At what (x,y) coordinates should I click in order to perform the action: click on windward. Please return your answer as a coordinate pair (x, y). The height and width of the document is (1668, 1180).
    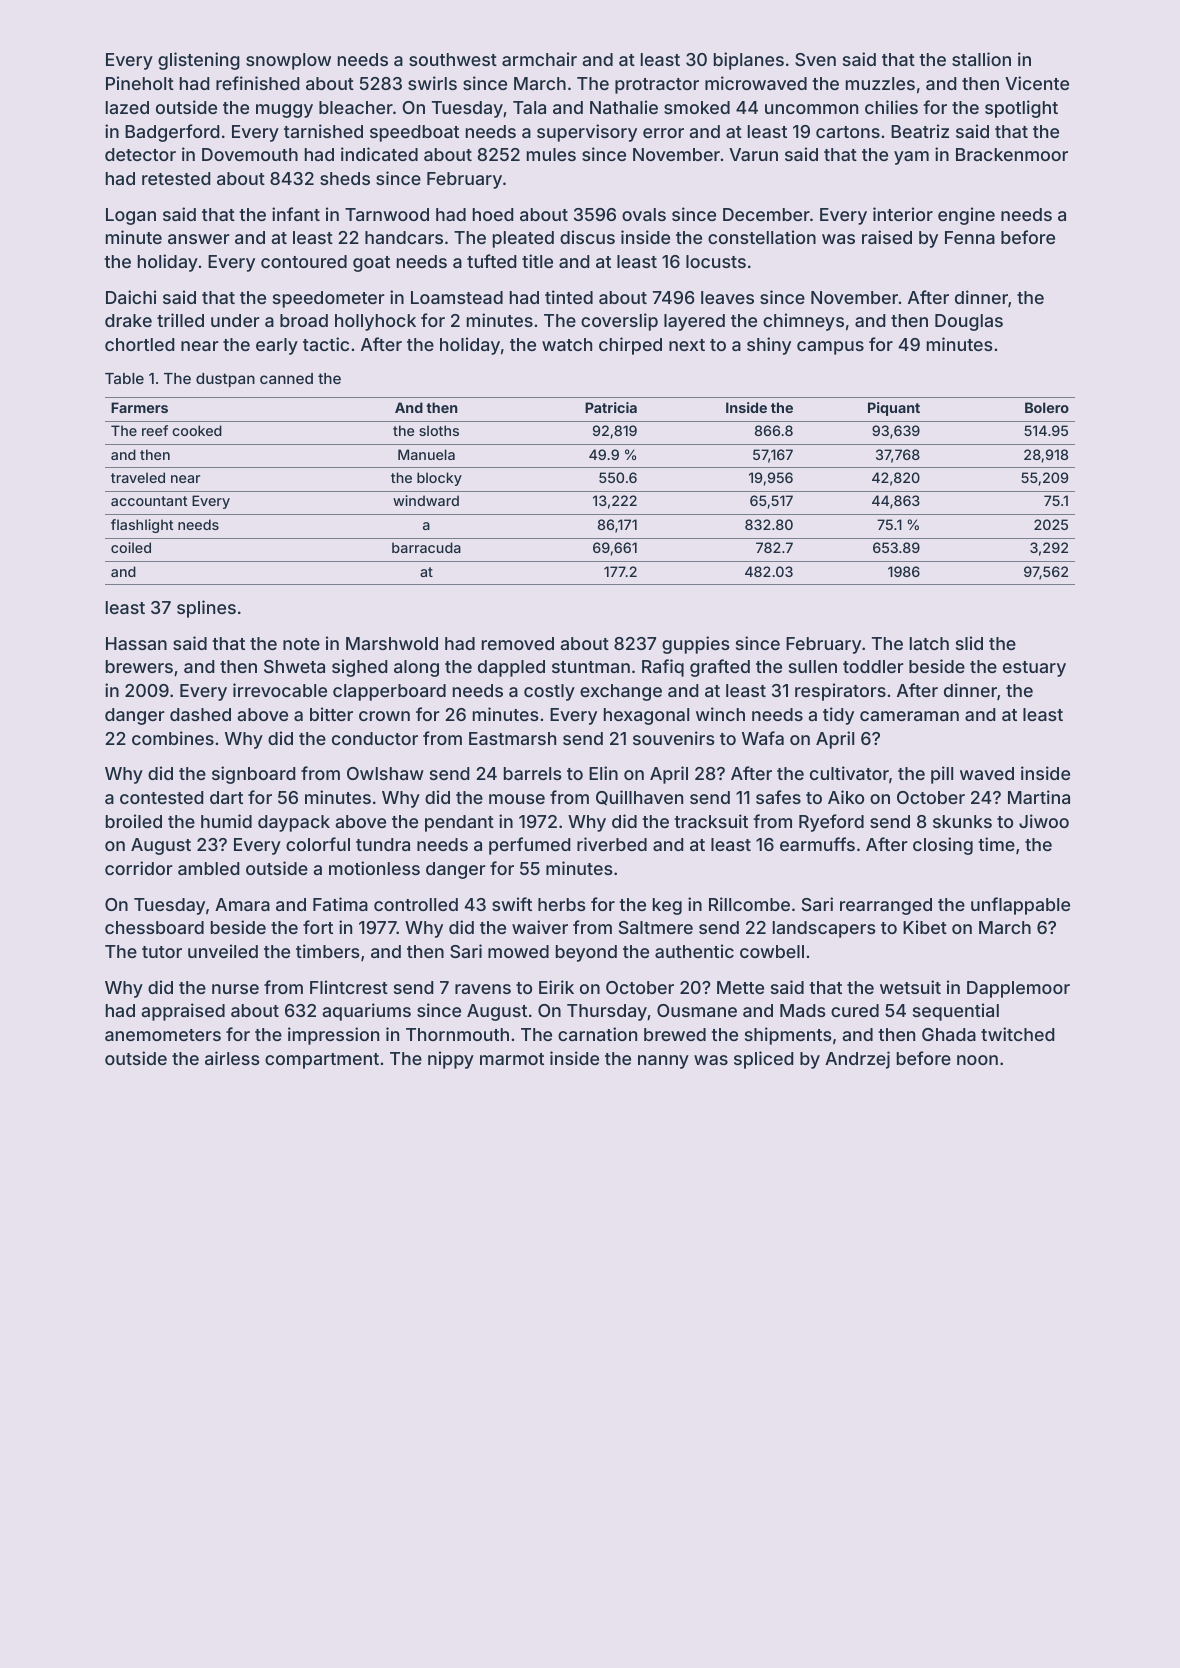
    Looking at the image, I should click on (426, 500).
